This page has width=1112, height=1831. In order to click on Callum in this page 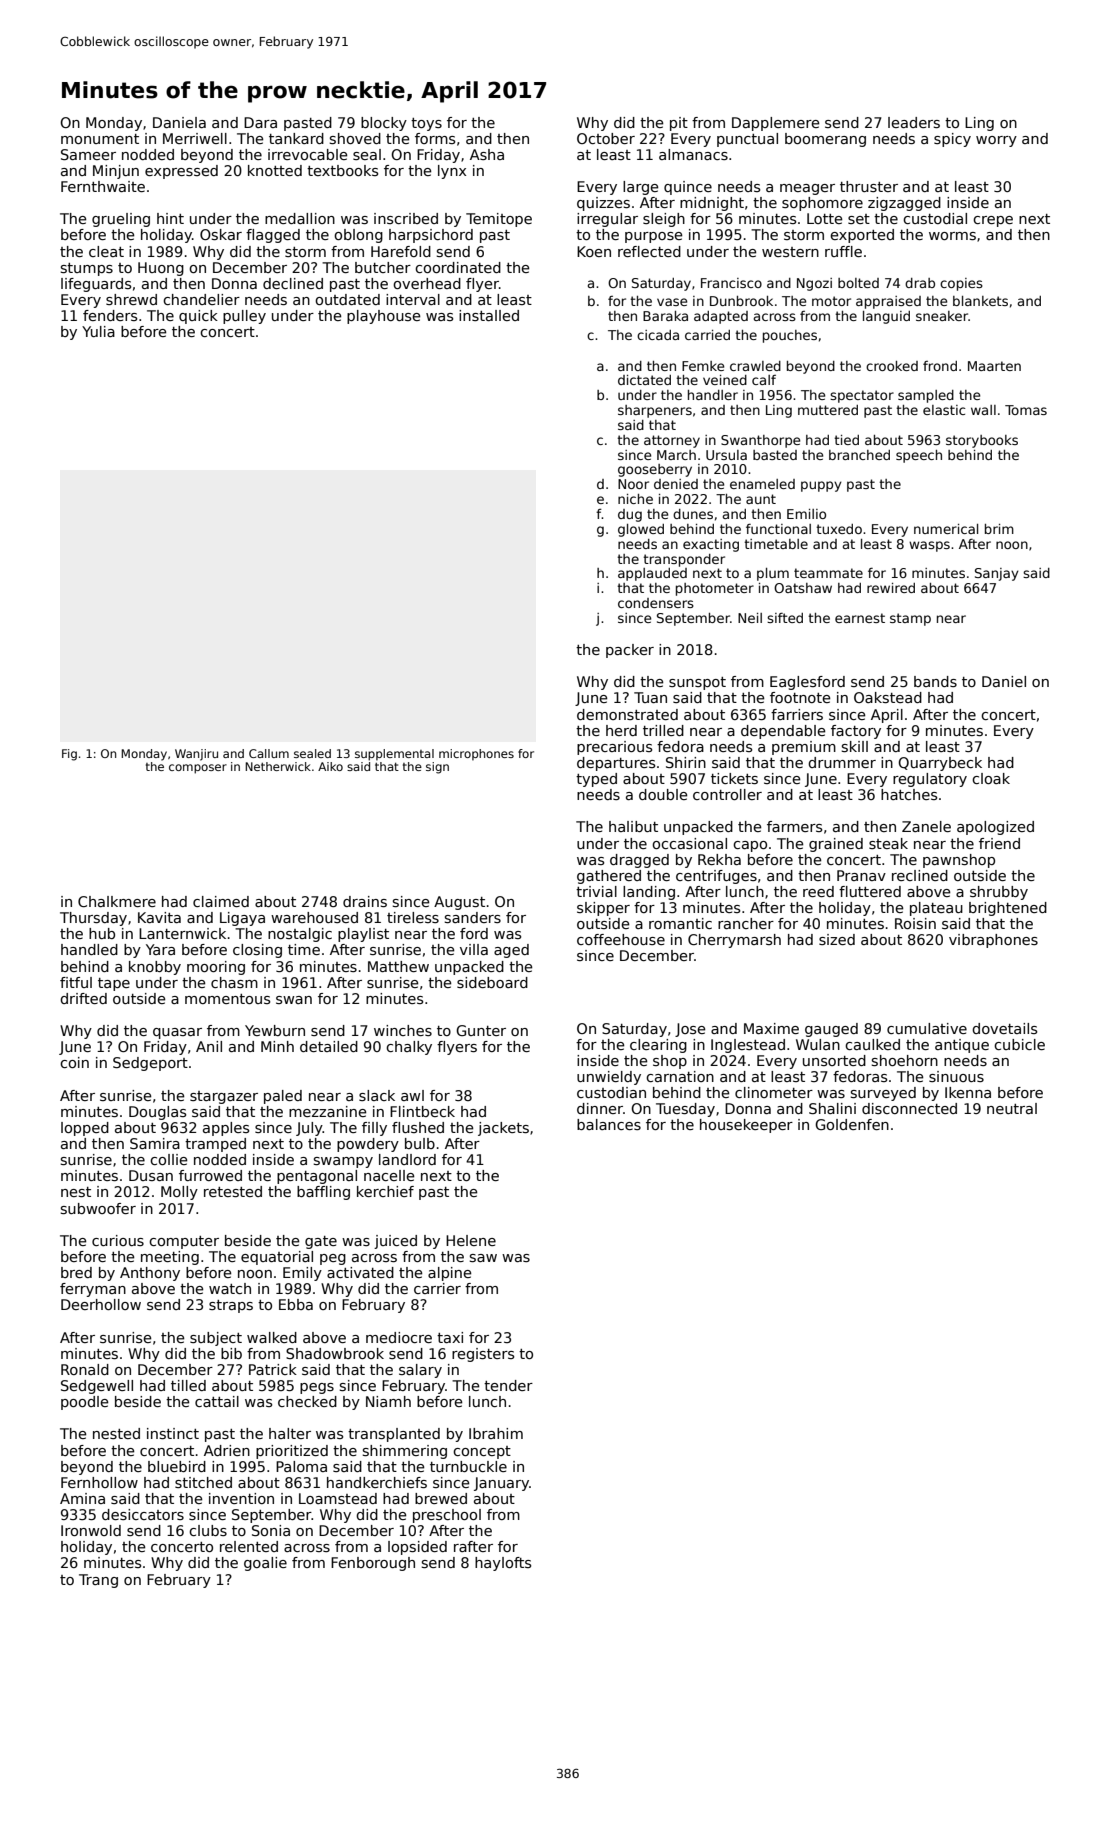, I will do `click(269, 753)`.
